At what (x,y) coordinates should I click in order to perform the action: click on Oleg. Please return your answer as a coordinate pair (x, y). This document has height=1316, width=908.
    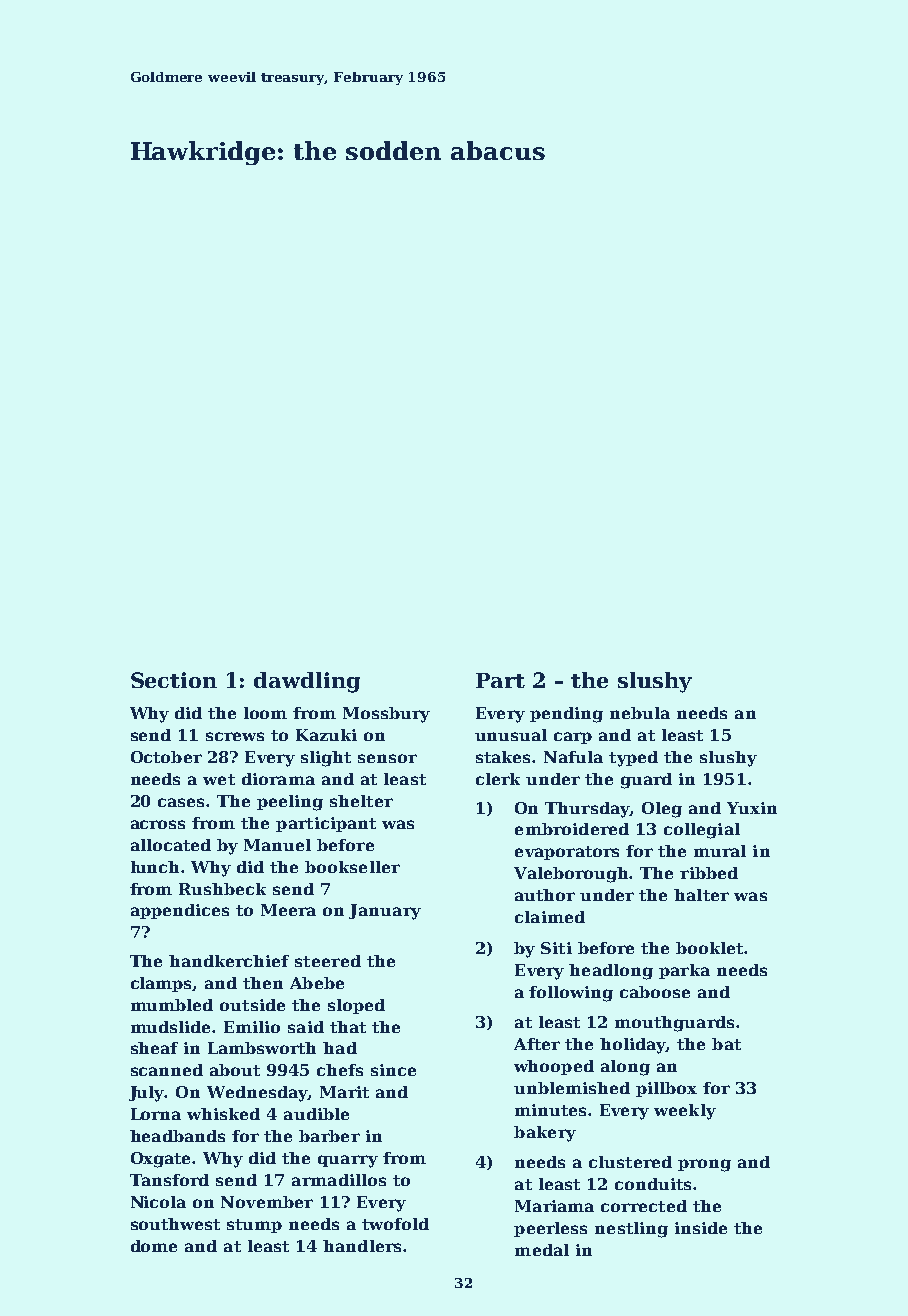
    Looking at the image, I should click on (662, 810).
